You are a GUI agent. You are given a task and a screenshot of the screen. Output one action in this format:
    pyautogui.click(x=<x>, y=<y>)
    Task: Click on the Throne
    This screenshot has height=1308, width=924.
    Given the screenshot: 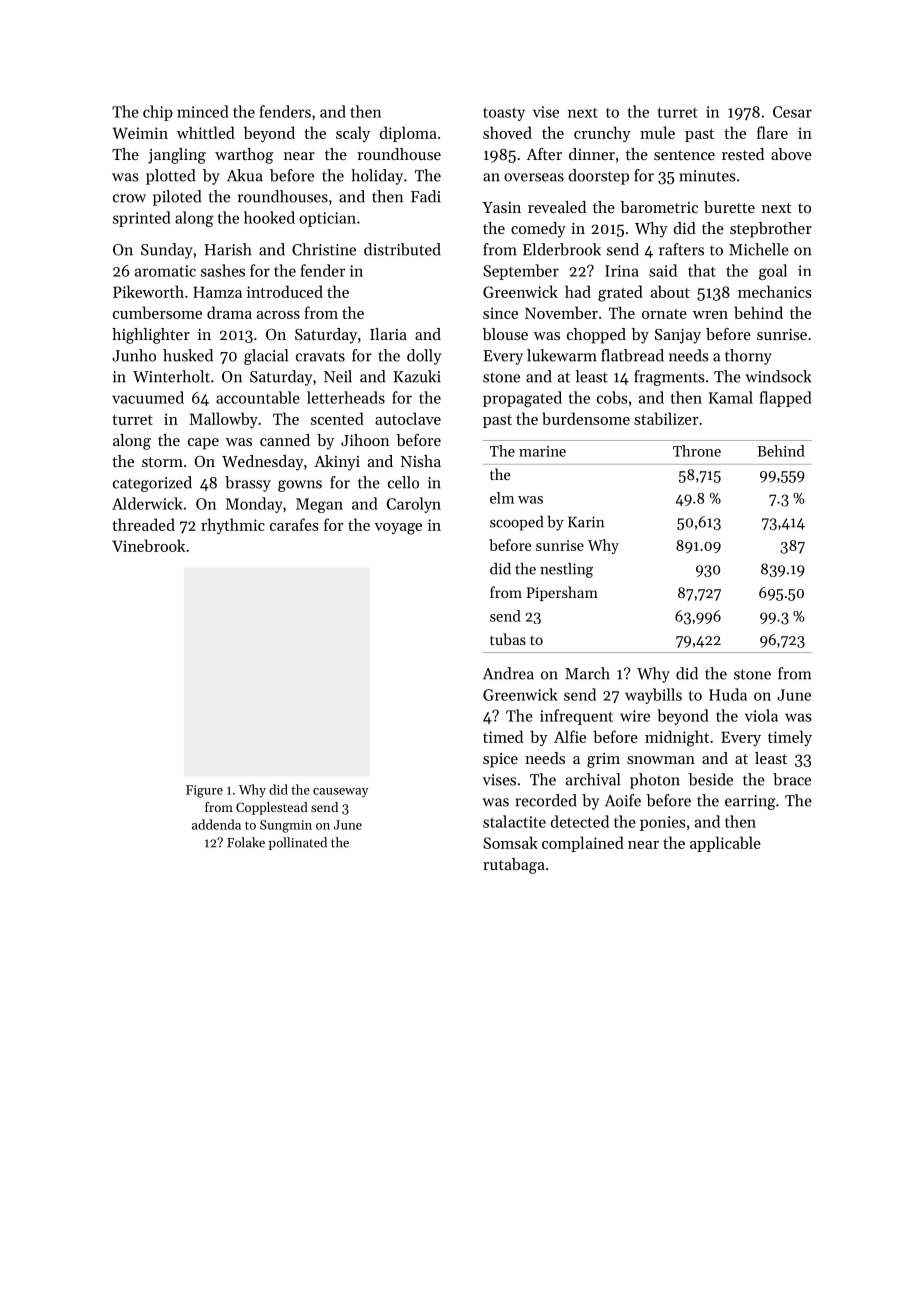 What is the action you would take?
    pyautogui.click(x=697, y=451)
